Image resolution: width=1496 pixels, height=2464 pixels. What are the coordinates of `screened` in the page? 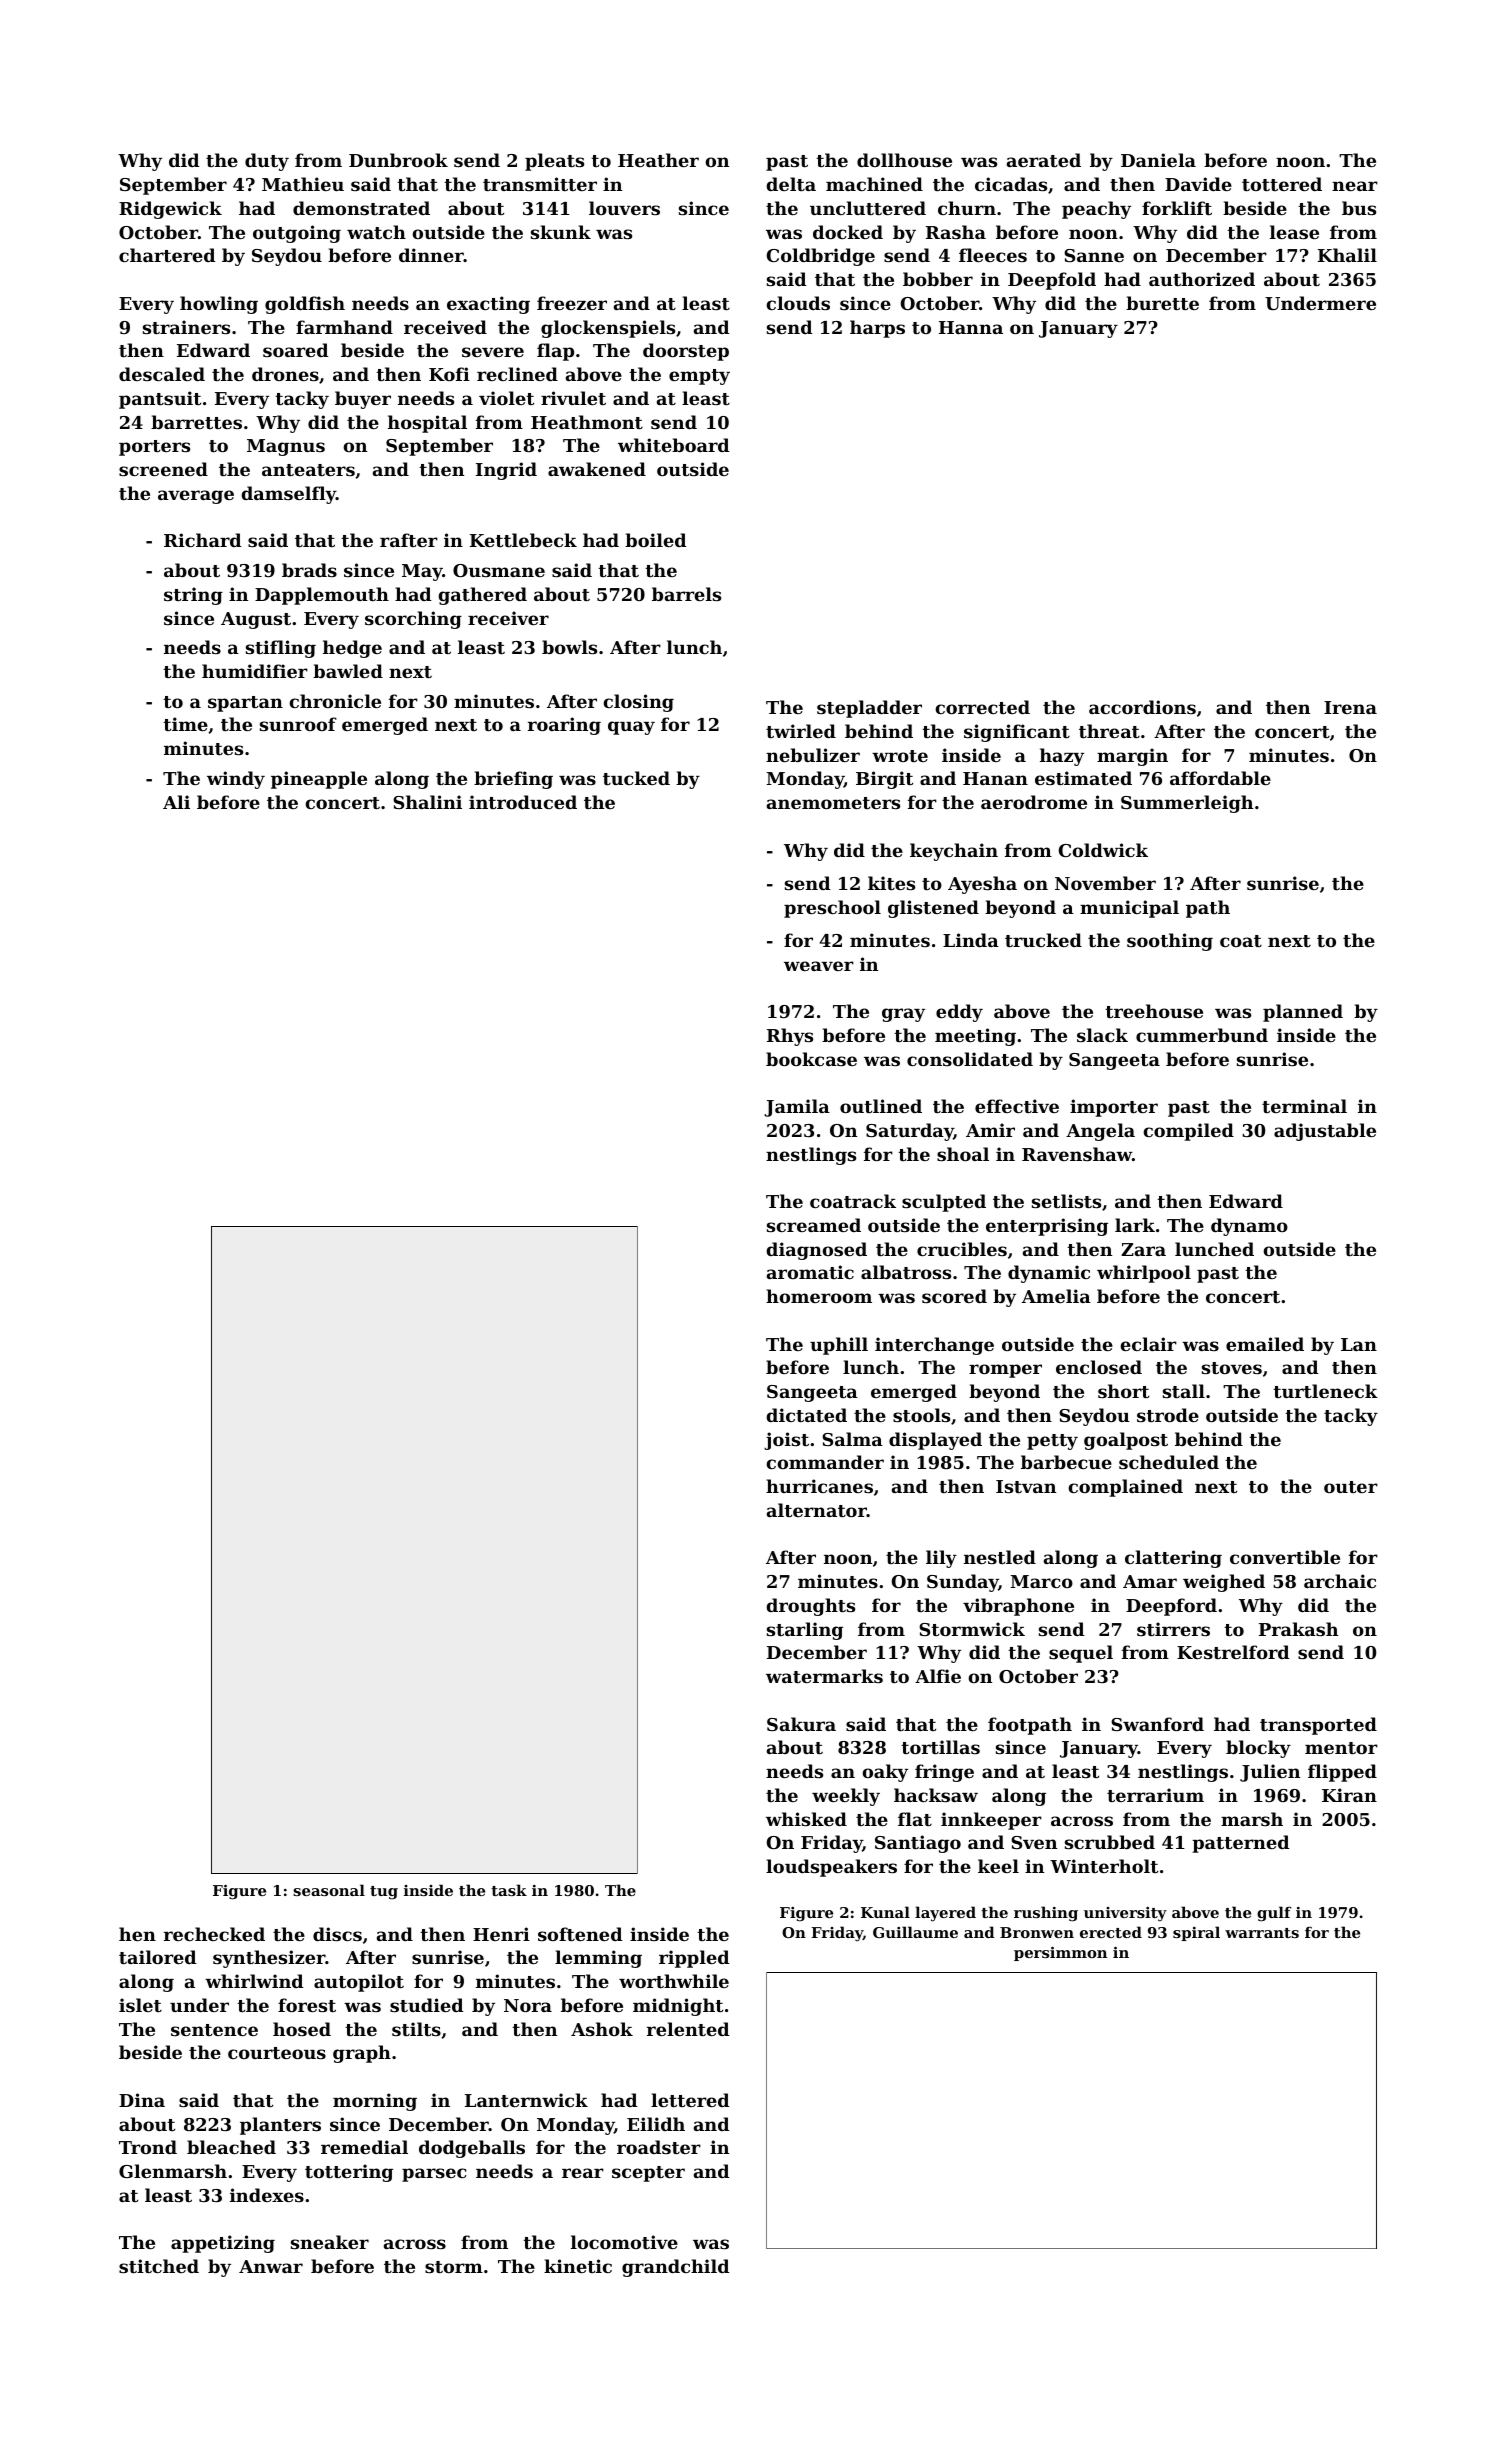 It's located at (163, 469).
